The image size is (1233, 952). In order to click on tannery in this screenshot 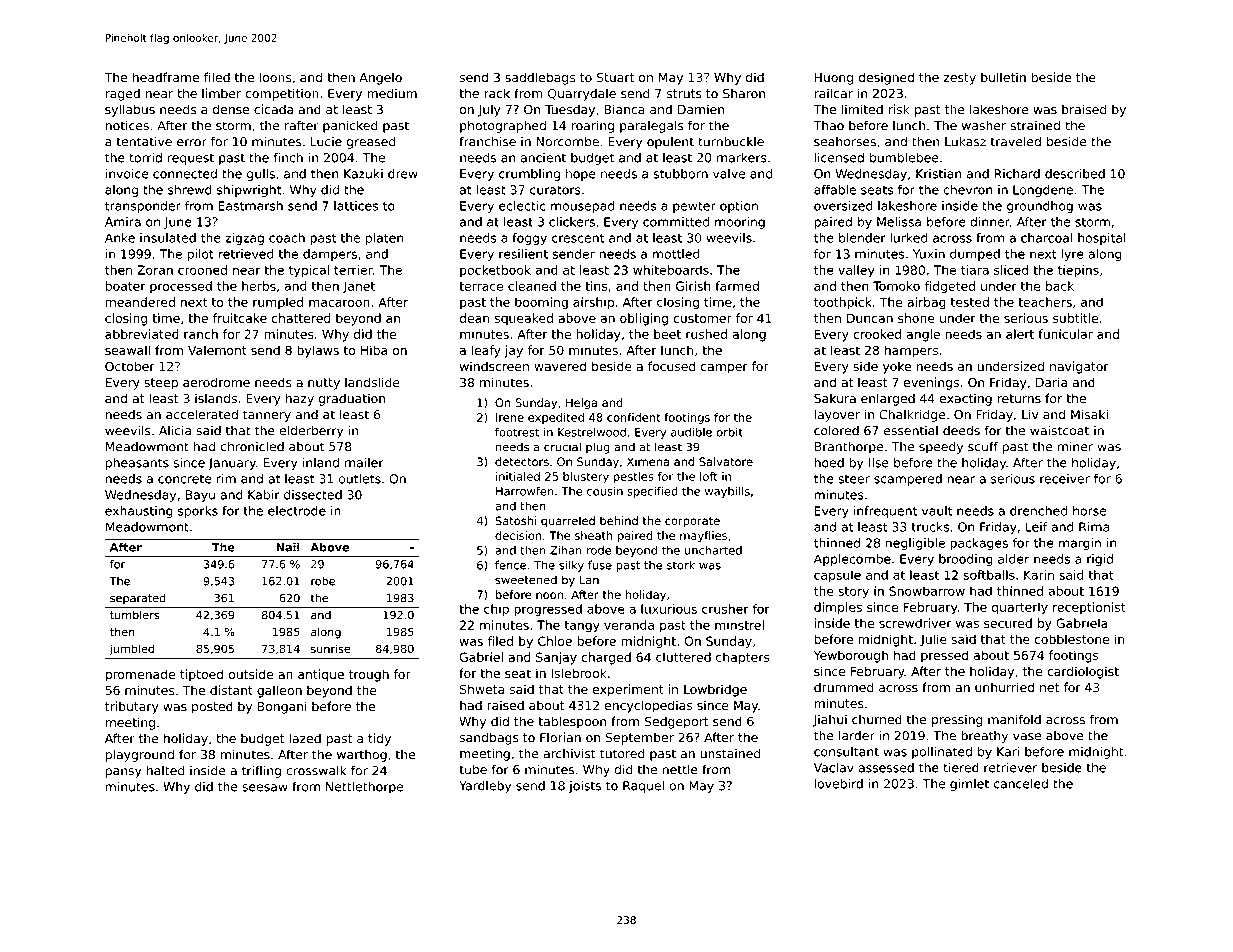, I will do `click(267, 416)`.
